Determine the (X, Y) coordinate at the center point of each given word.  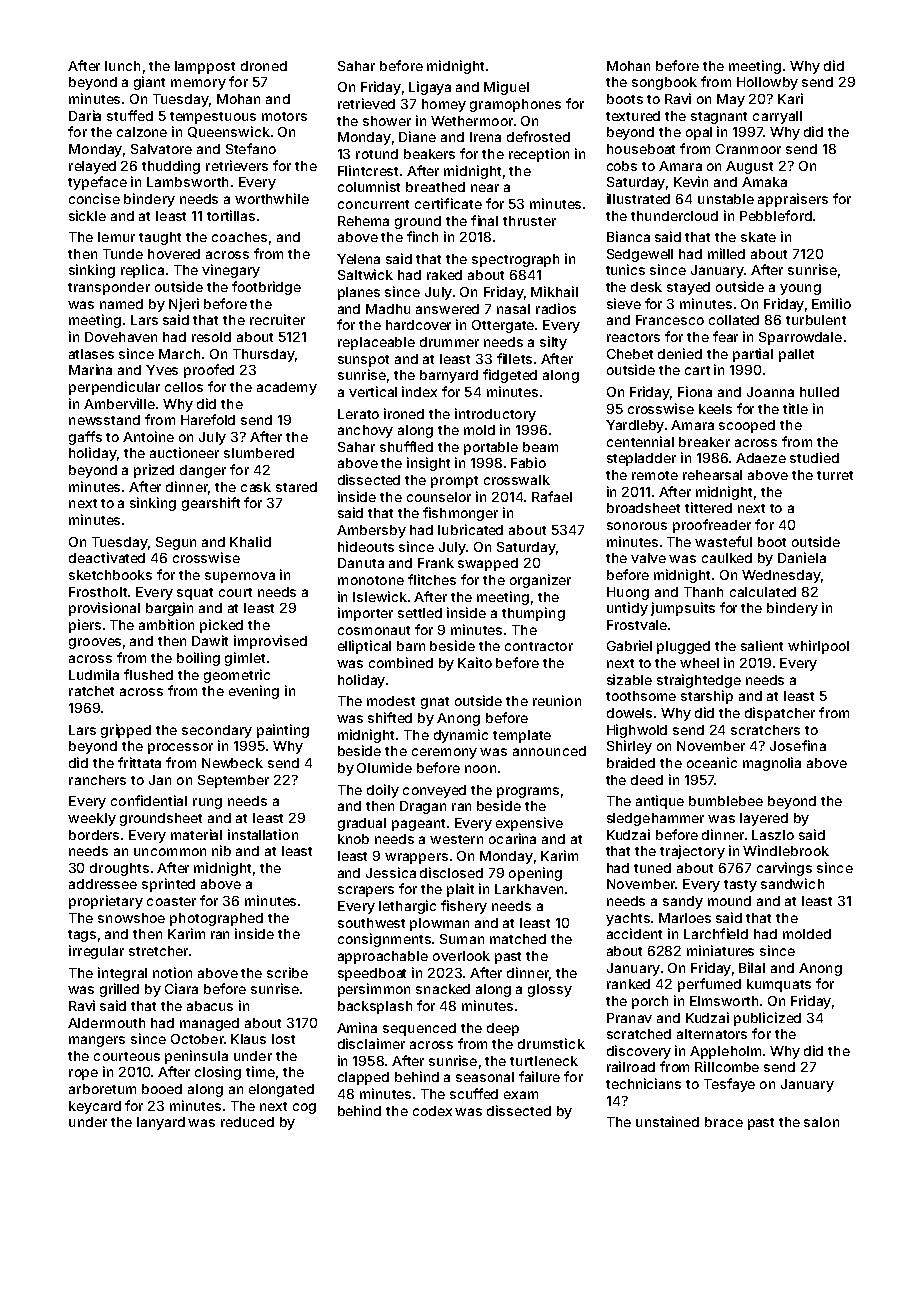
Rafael (552, 496)
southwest (371, 923)
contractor (539, 646)
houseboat (641, 149)
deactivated (107, 557)
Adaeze (761, 458)
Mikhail (554, 291)
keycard (95, 1107)
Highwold (637, 731)
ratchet (91, 691)
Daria (85, 115)
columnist (369, 186)
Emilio (831, 303)
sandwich (792, 883)
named (121, 304)
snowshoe (131, 918)
